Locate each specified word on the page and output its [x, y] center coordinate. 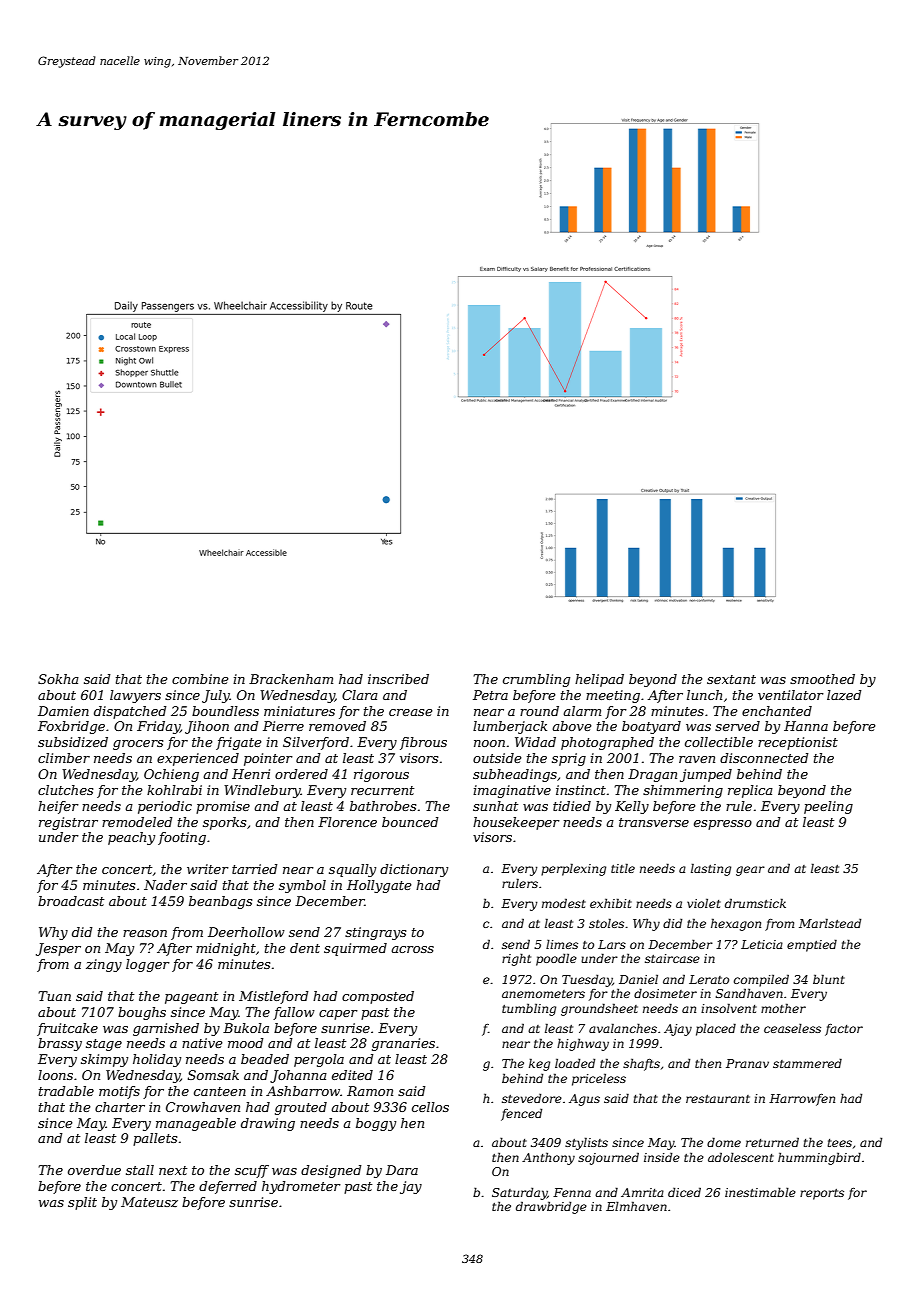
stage [104, 1045]
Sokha [58, 679]
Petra [490, 695]
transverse [654, 822]
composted [378, 997]
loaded [575, 1063]
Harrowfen [802, 1100]
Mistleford [274, 997]
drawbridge [551, 1207]
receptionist [798, 743]
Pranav [747, 1063]
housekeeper [516, 823]
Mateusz [149, 1202]
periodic [165, 807]
